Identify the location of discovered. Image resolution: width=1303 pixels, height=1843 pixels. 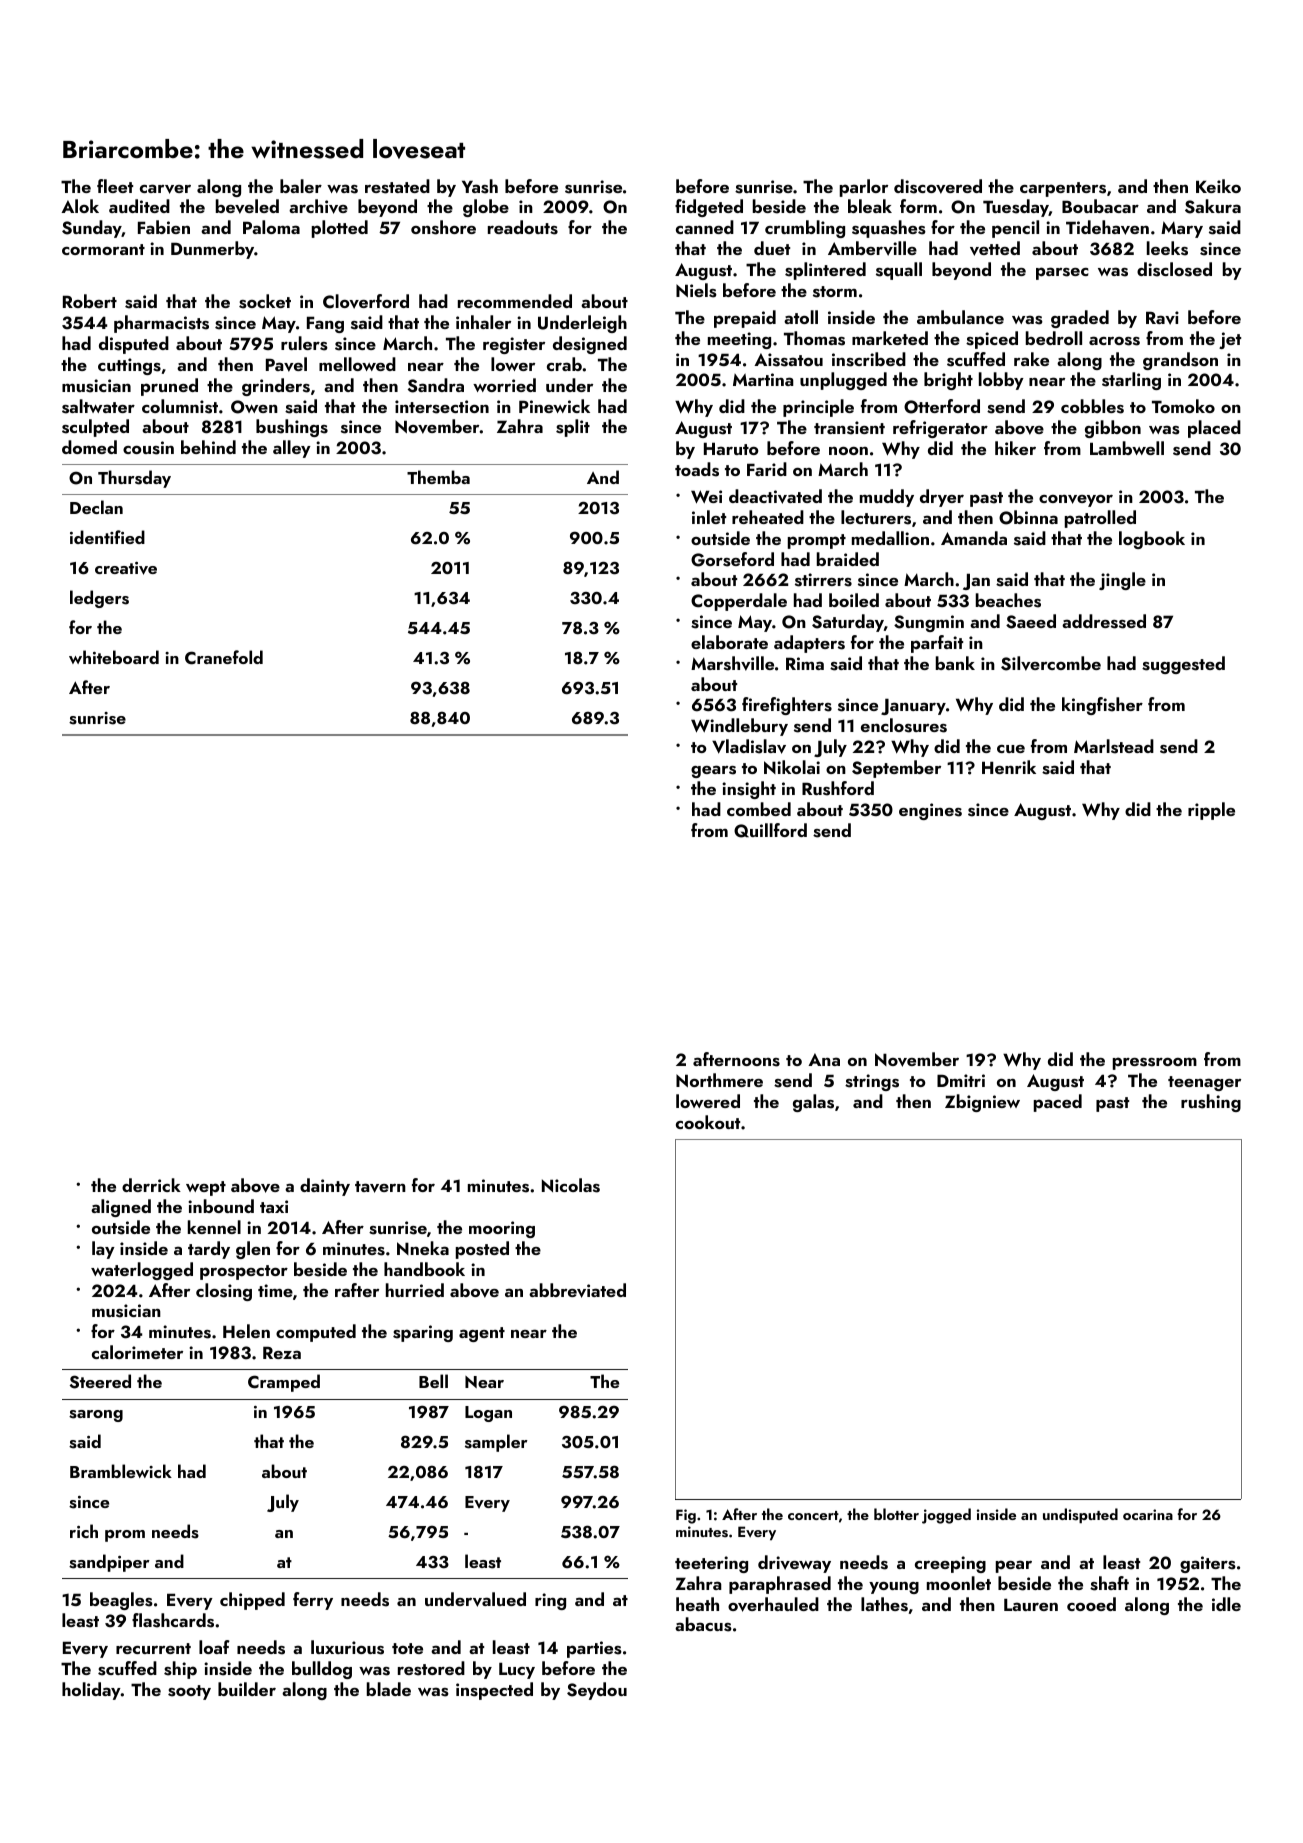
(938, 186).
